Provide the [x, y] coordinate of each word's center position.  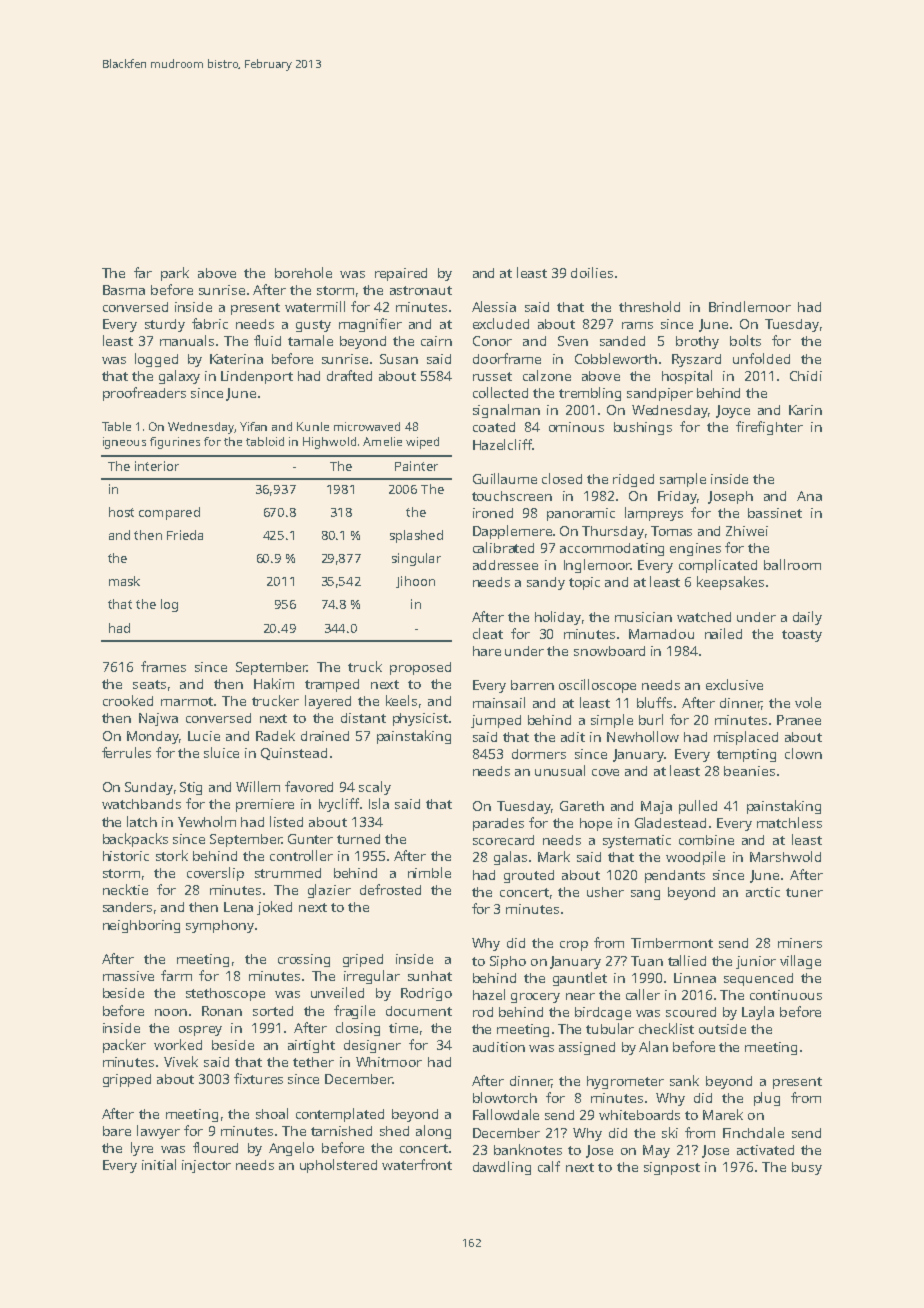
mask [124, 581]
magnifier [370, 325]
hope [596, 824]
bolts [745, 340]
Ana [809, 496]
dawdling [502, 1168]
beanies [749, 771]
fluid [267, 340]
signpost [672, 1168]
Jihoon [415, 582]
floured [215, 1147]
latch [142, 821]
